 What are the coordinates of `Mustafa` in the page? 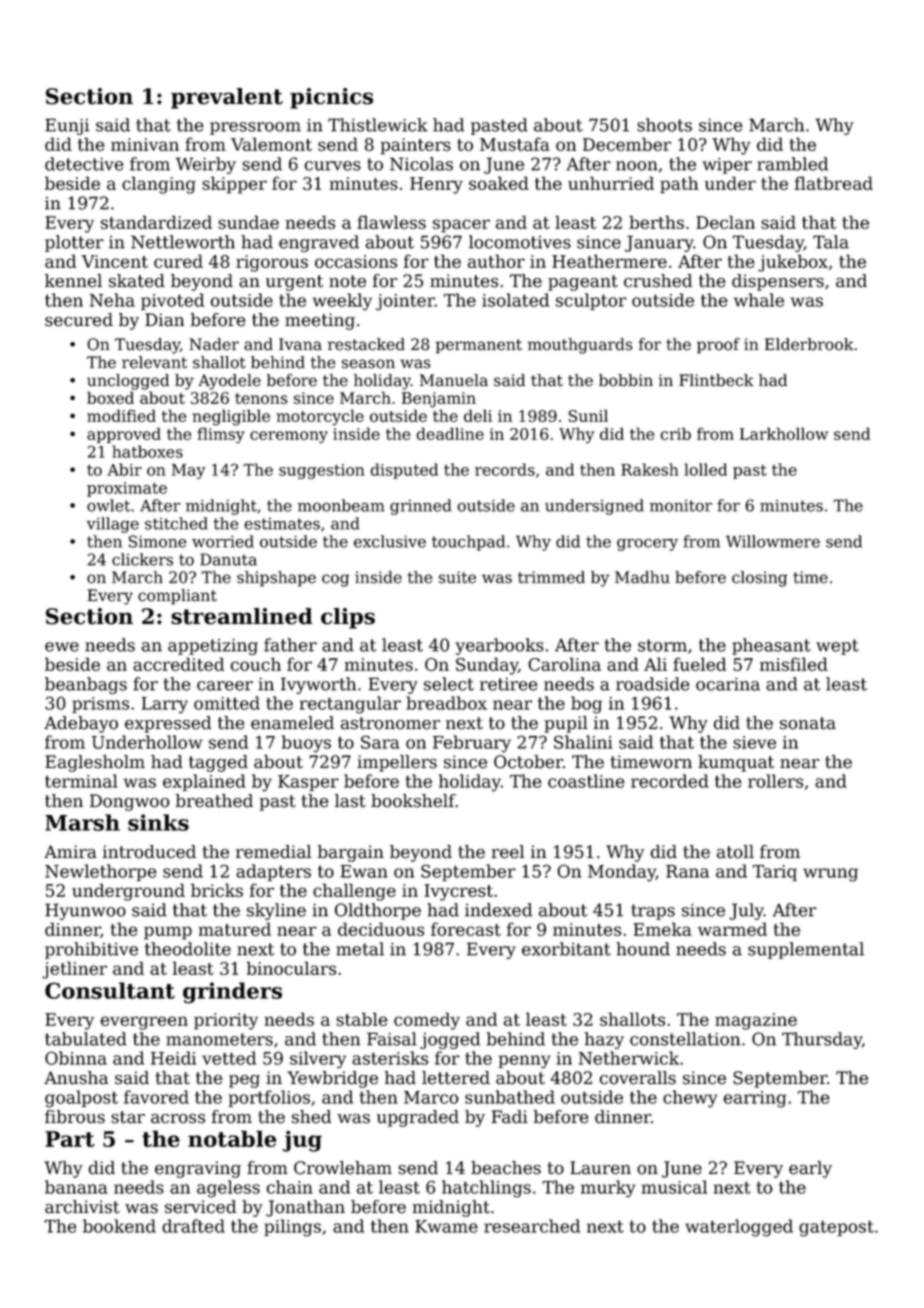 It's located at (515, 144).
